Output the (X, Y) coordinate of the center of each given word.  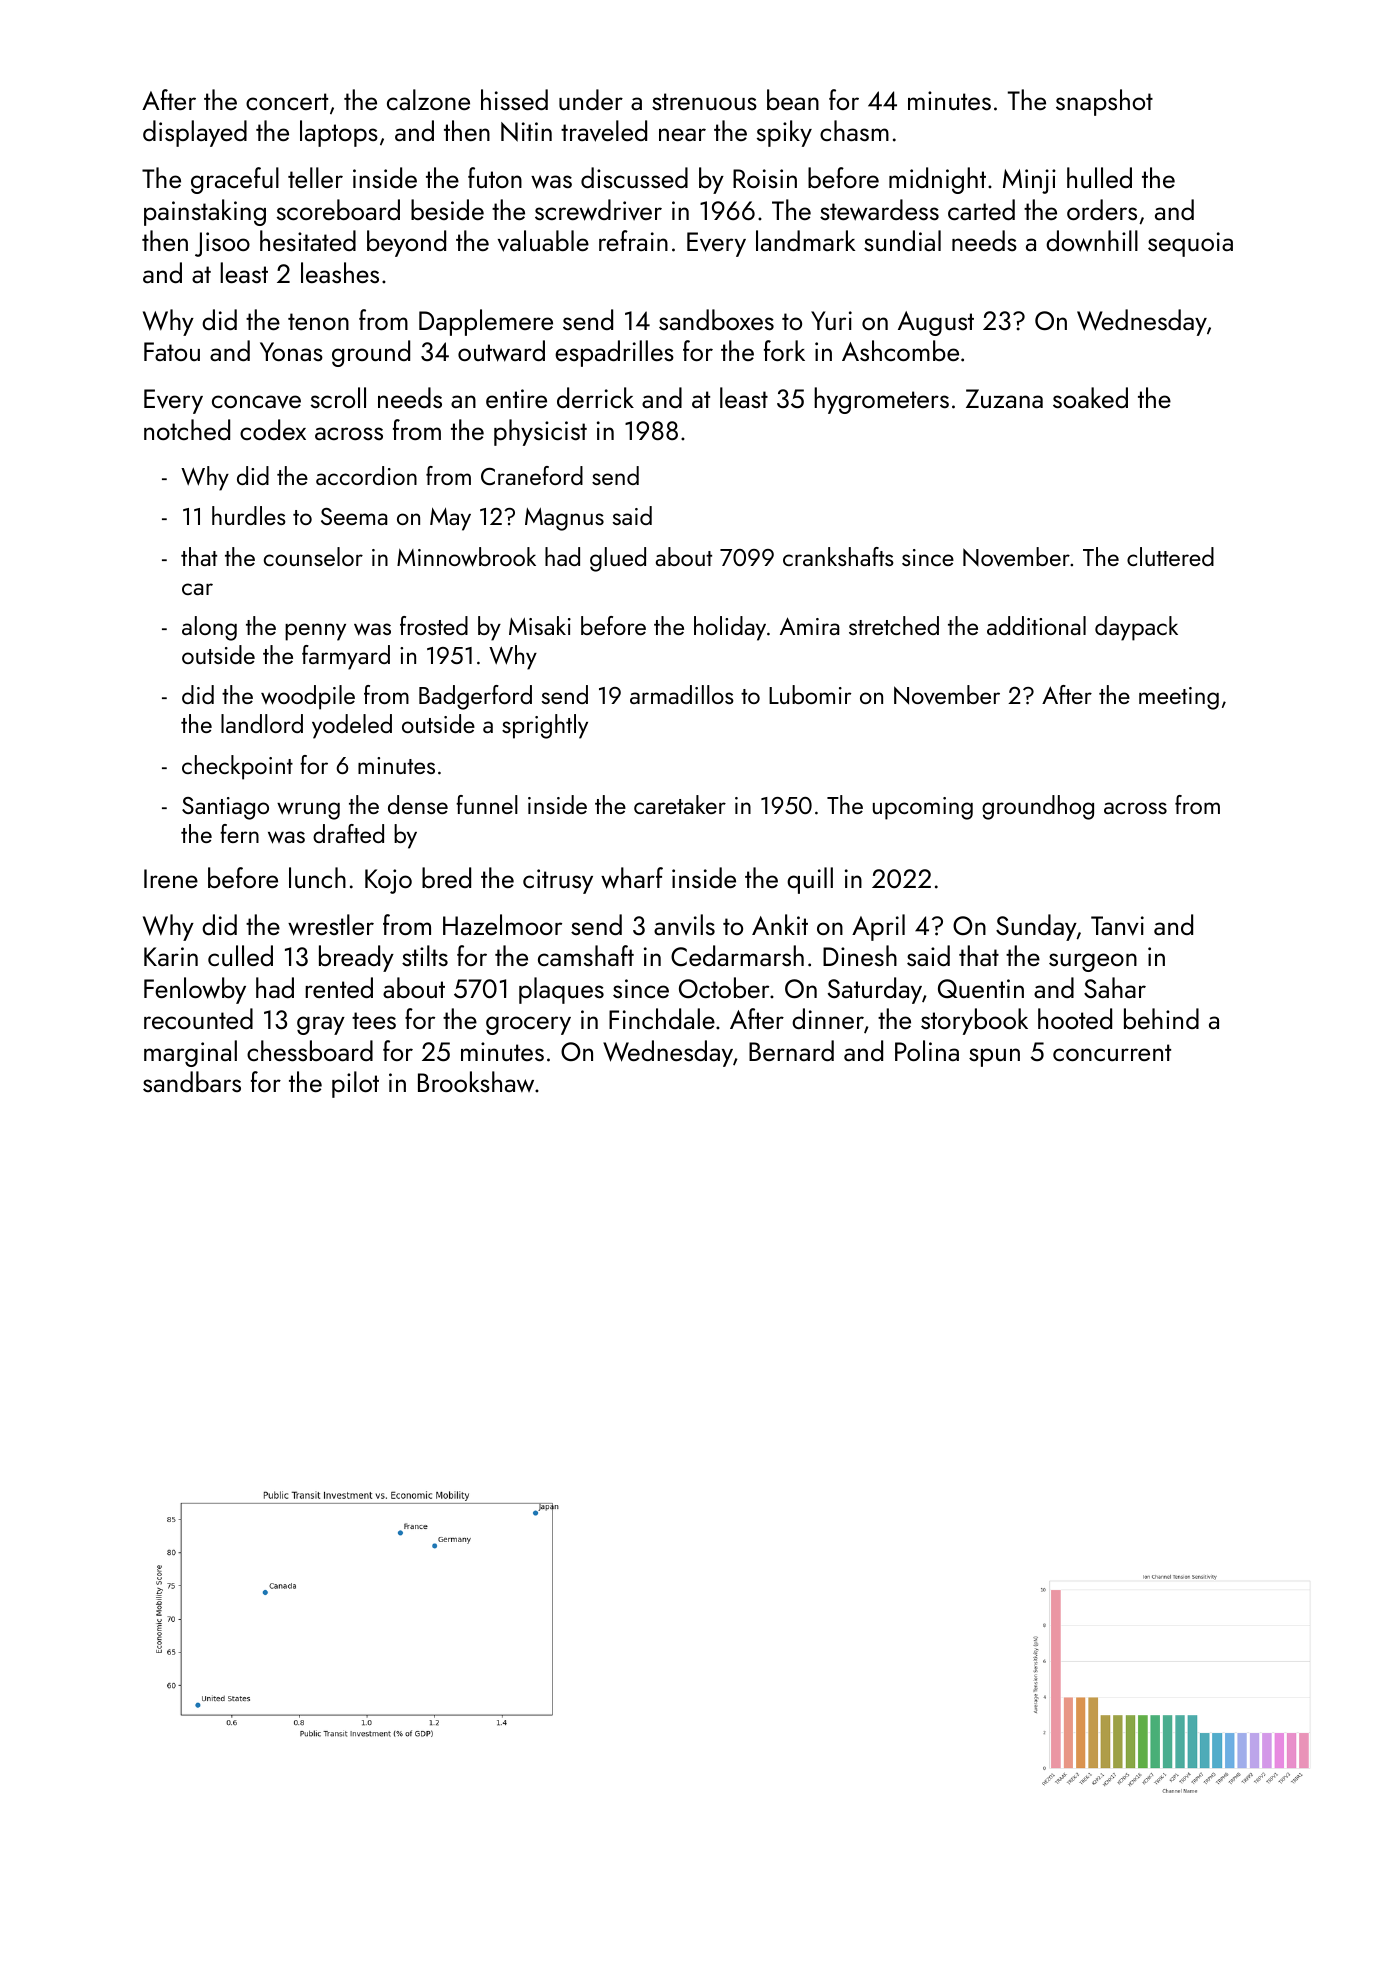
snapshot (1104, 102)
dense (418, 804)
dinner (828, 1018)
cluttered (1170, 556)
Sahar (1115, 987)
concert (287, 101)
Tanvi (1117, 926)
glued (618, 559)
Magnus (564, 519)
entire (516, 398)
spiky (784, 133)
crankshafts (838, 556)
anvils (684, 924)
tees (374, 1020)
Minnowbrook (466, 557)
